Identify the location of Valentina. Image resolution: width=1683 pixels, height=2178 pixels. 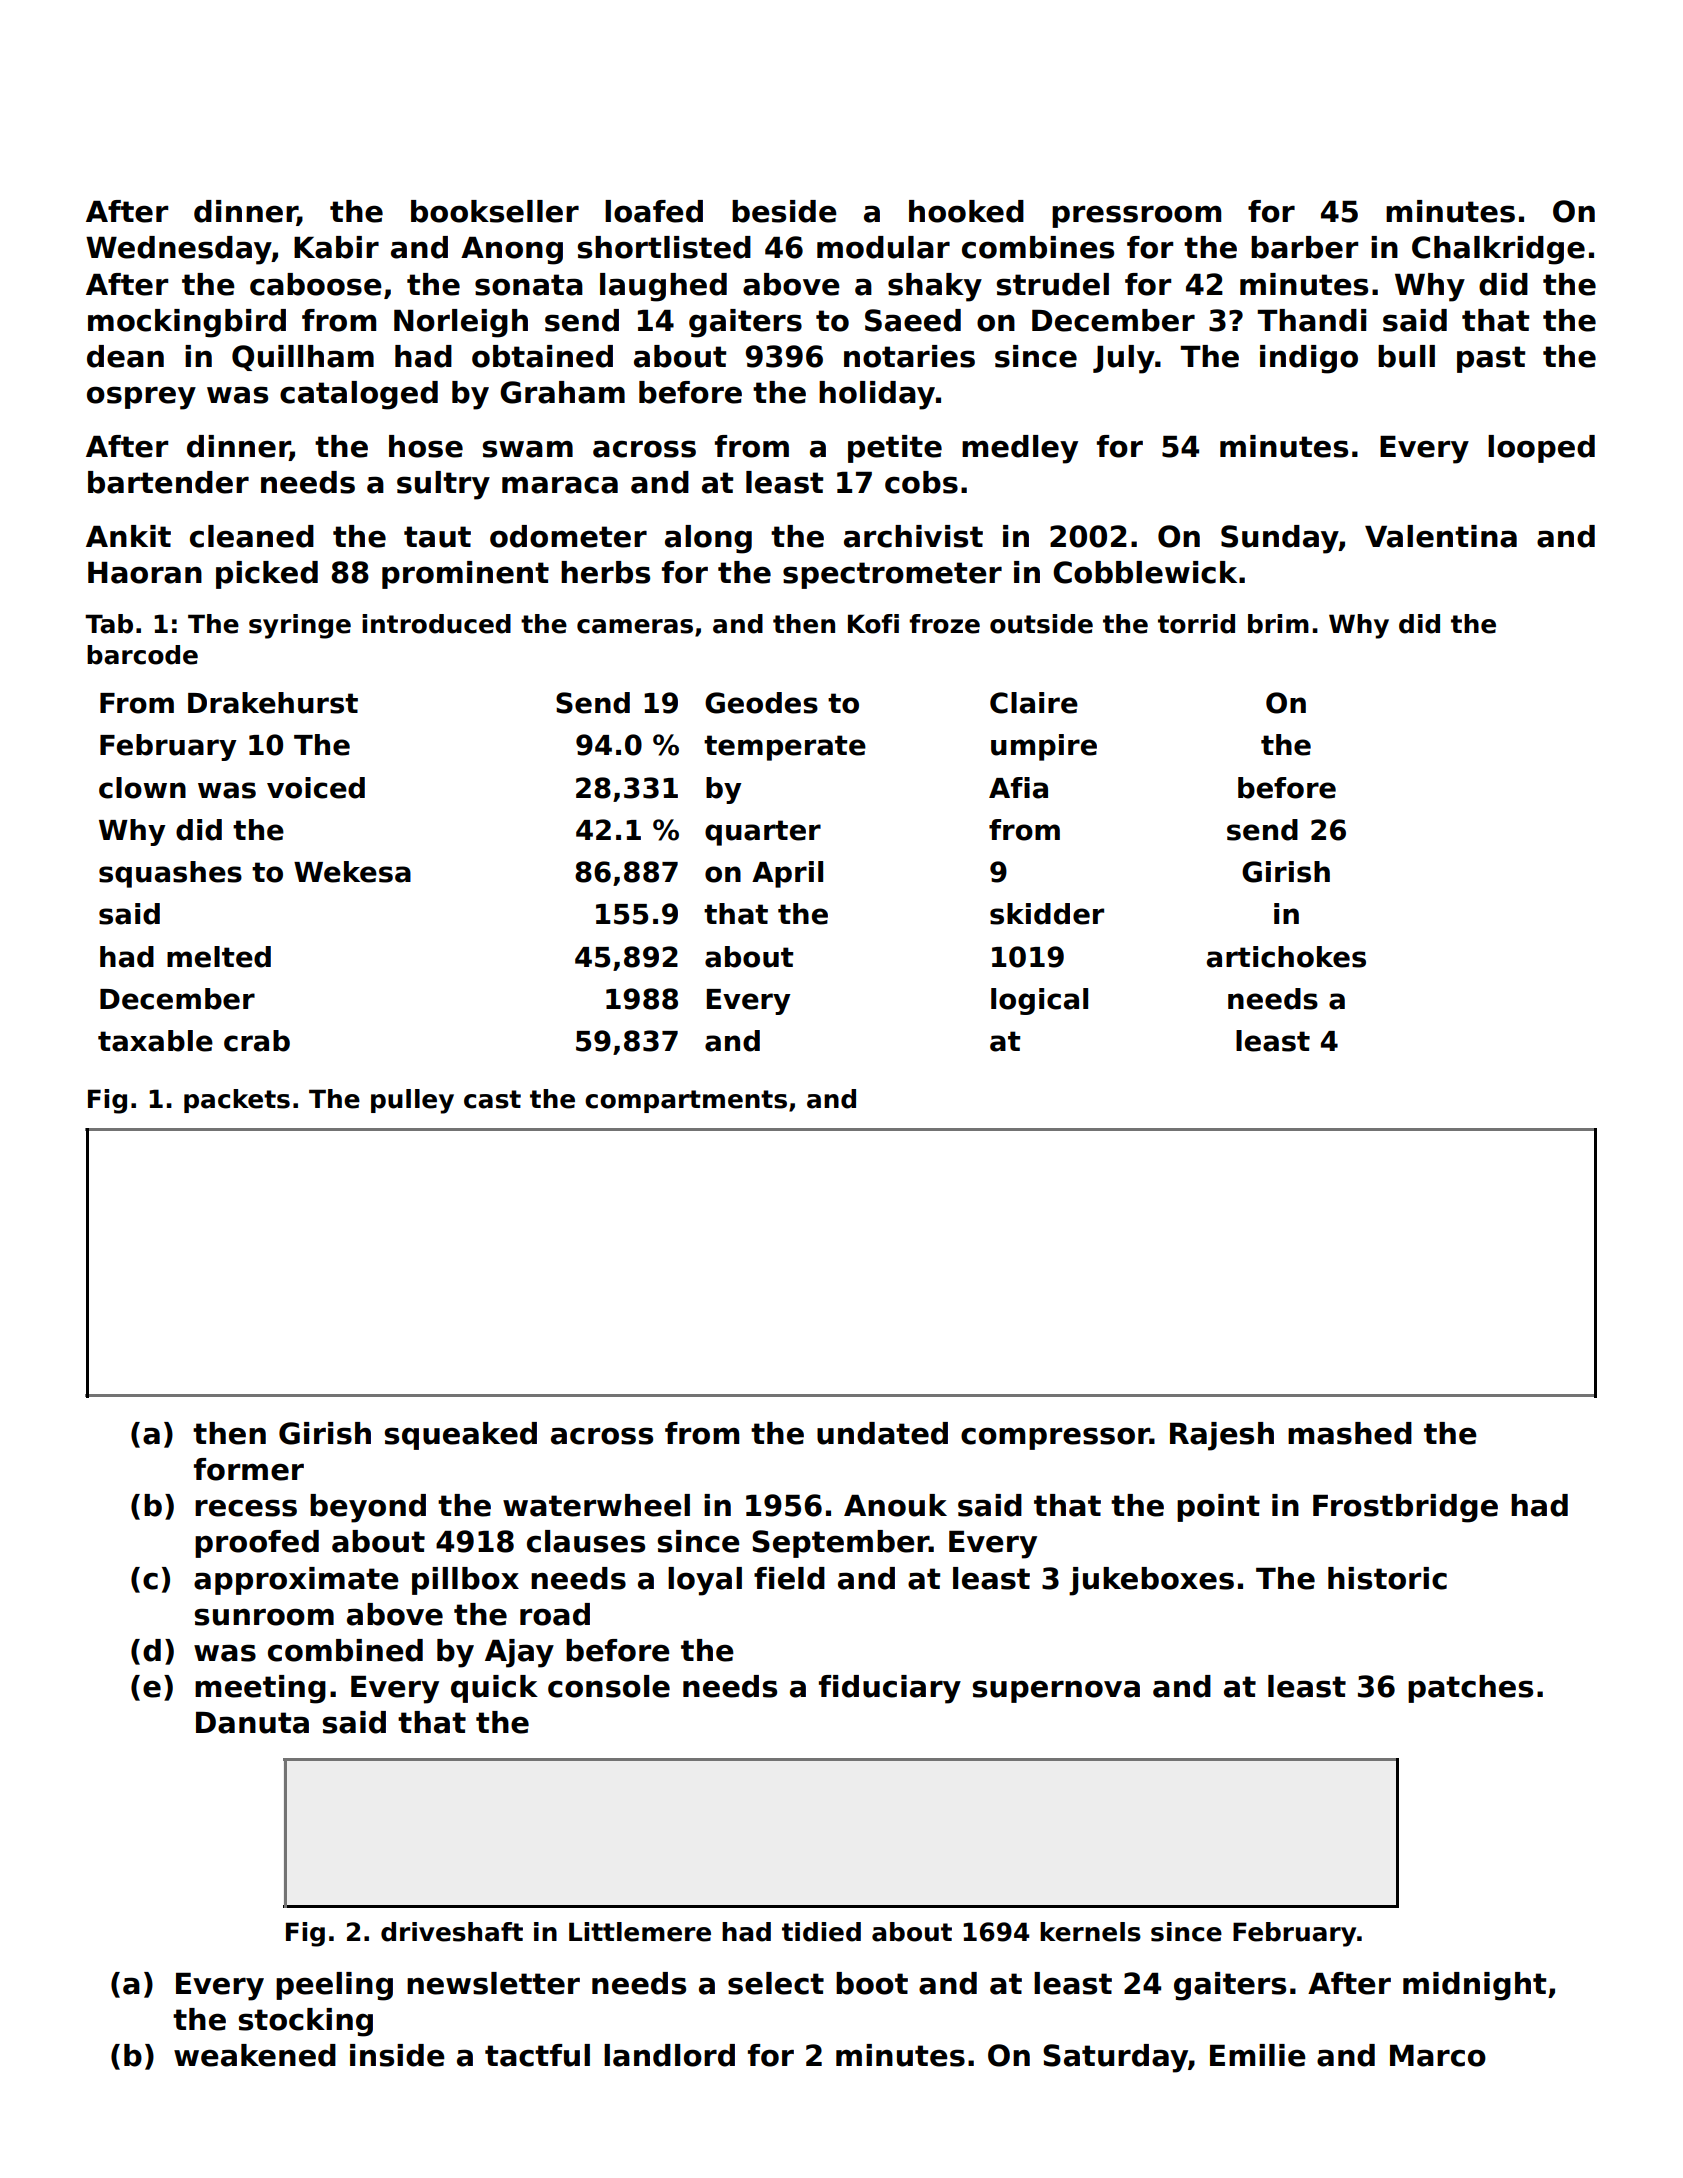
(1441, 536).
